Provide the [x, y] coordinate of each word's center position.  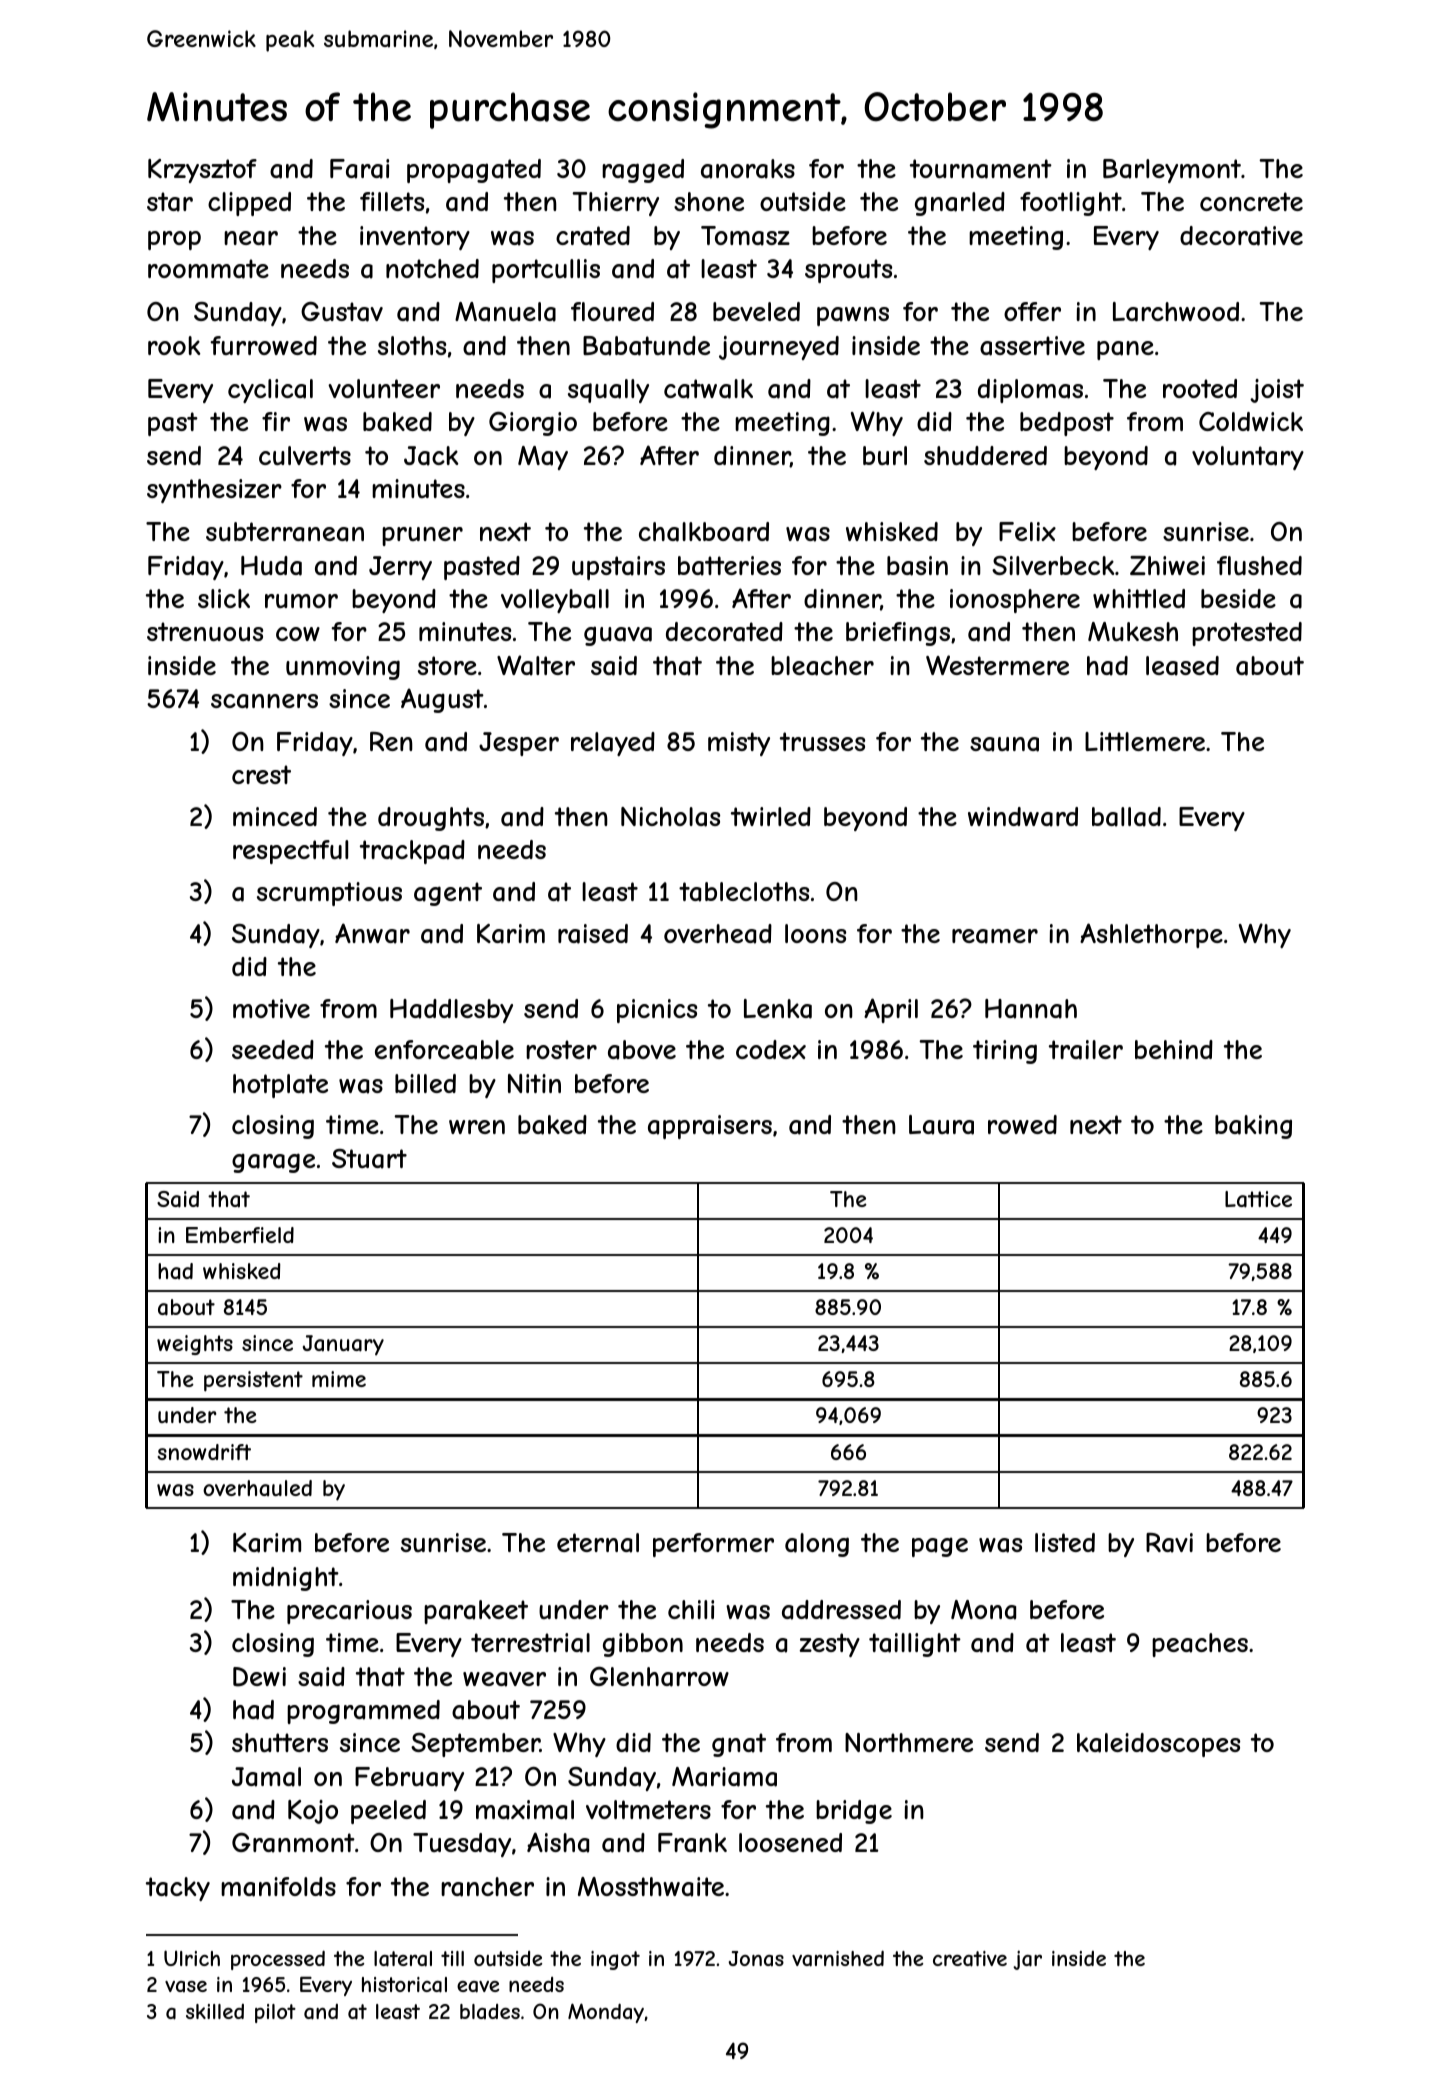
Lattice [1258, 1199]
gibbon [643, 1645]
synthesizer [214, 491]
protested [1247, 634]
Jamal [266, 1777]
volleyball [555, 601]
